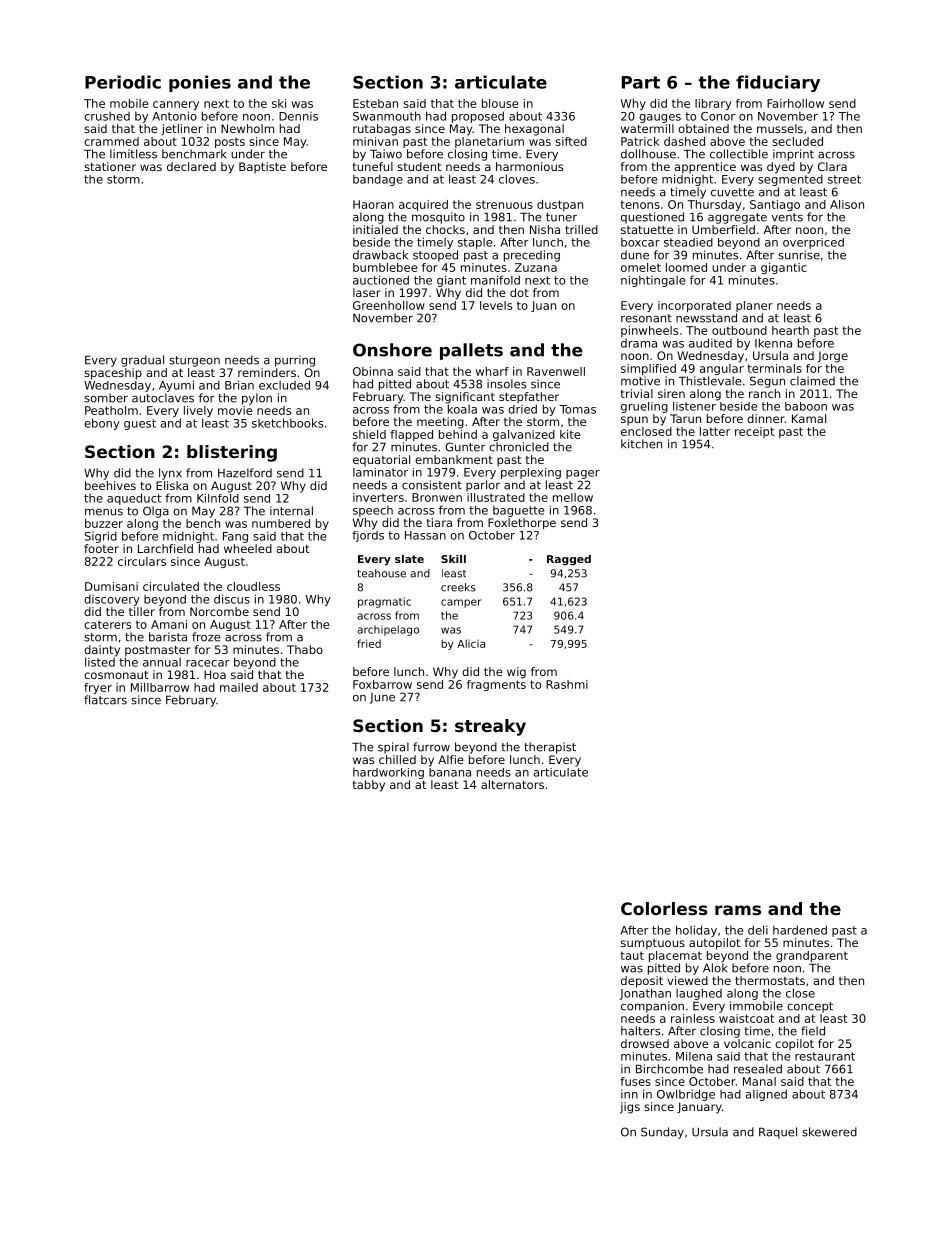  Describe the element at coordinates (170, 474) in the screenshot. I see `lynx` at that location.
